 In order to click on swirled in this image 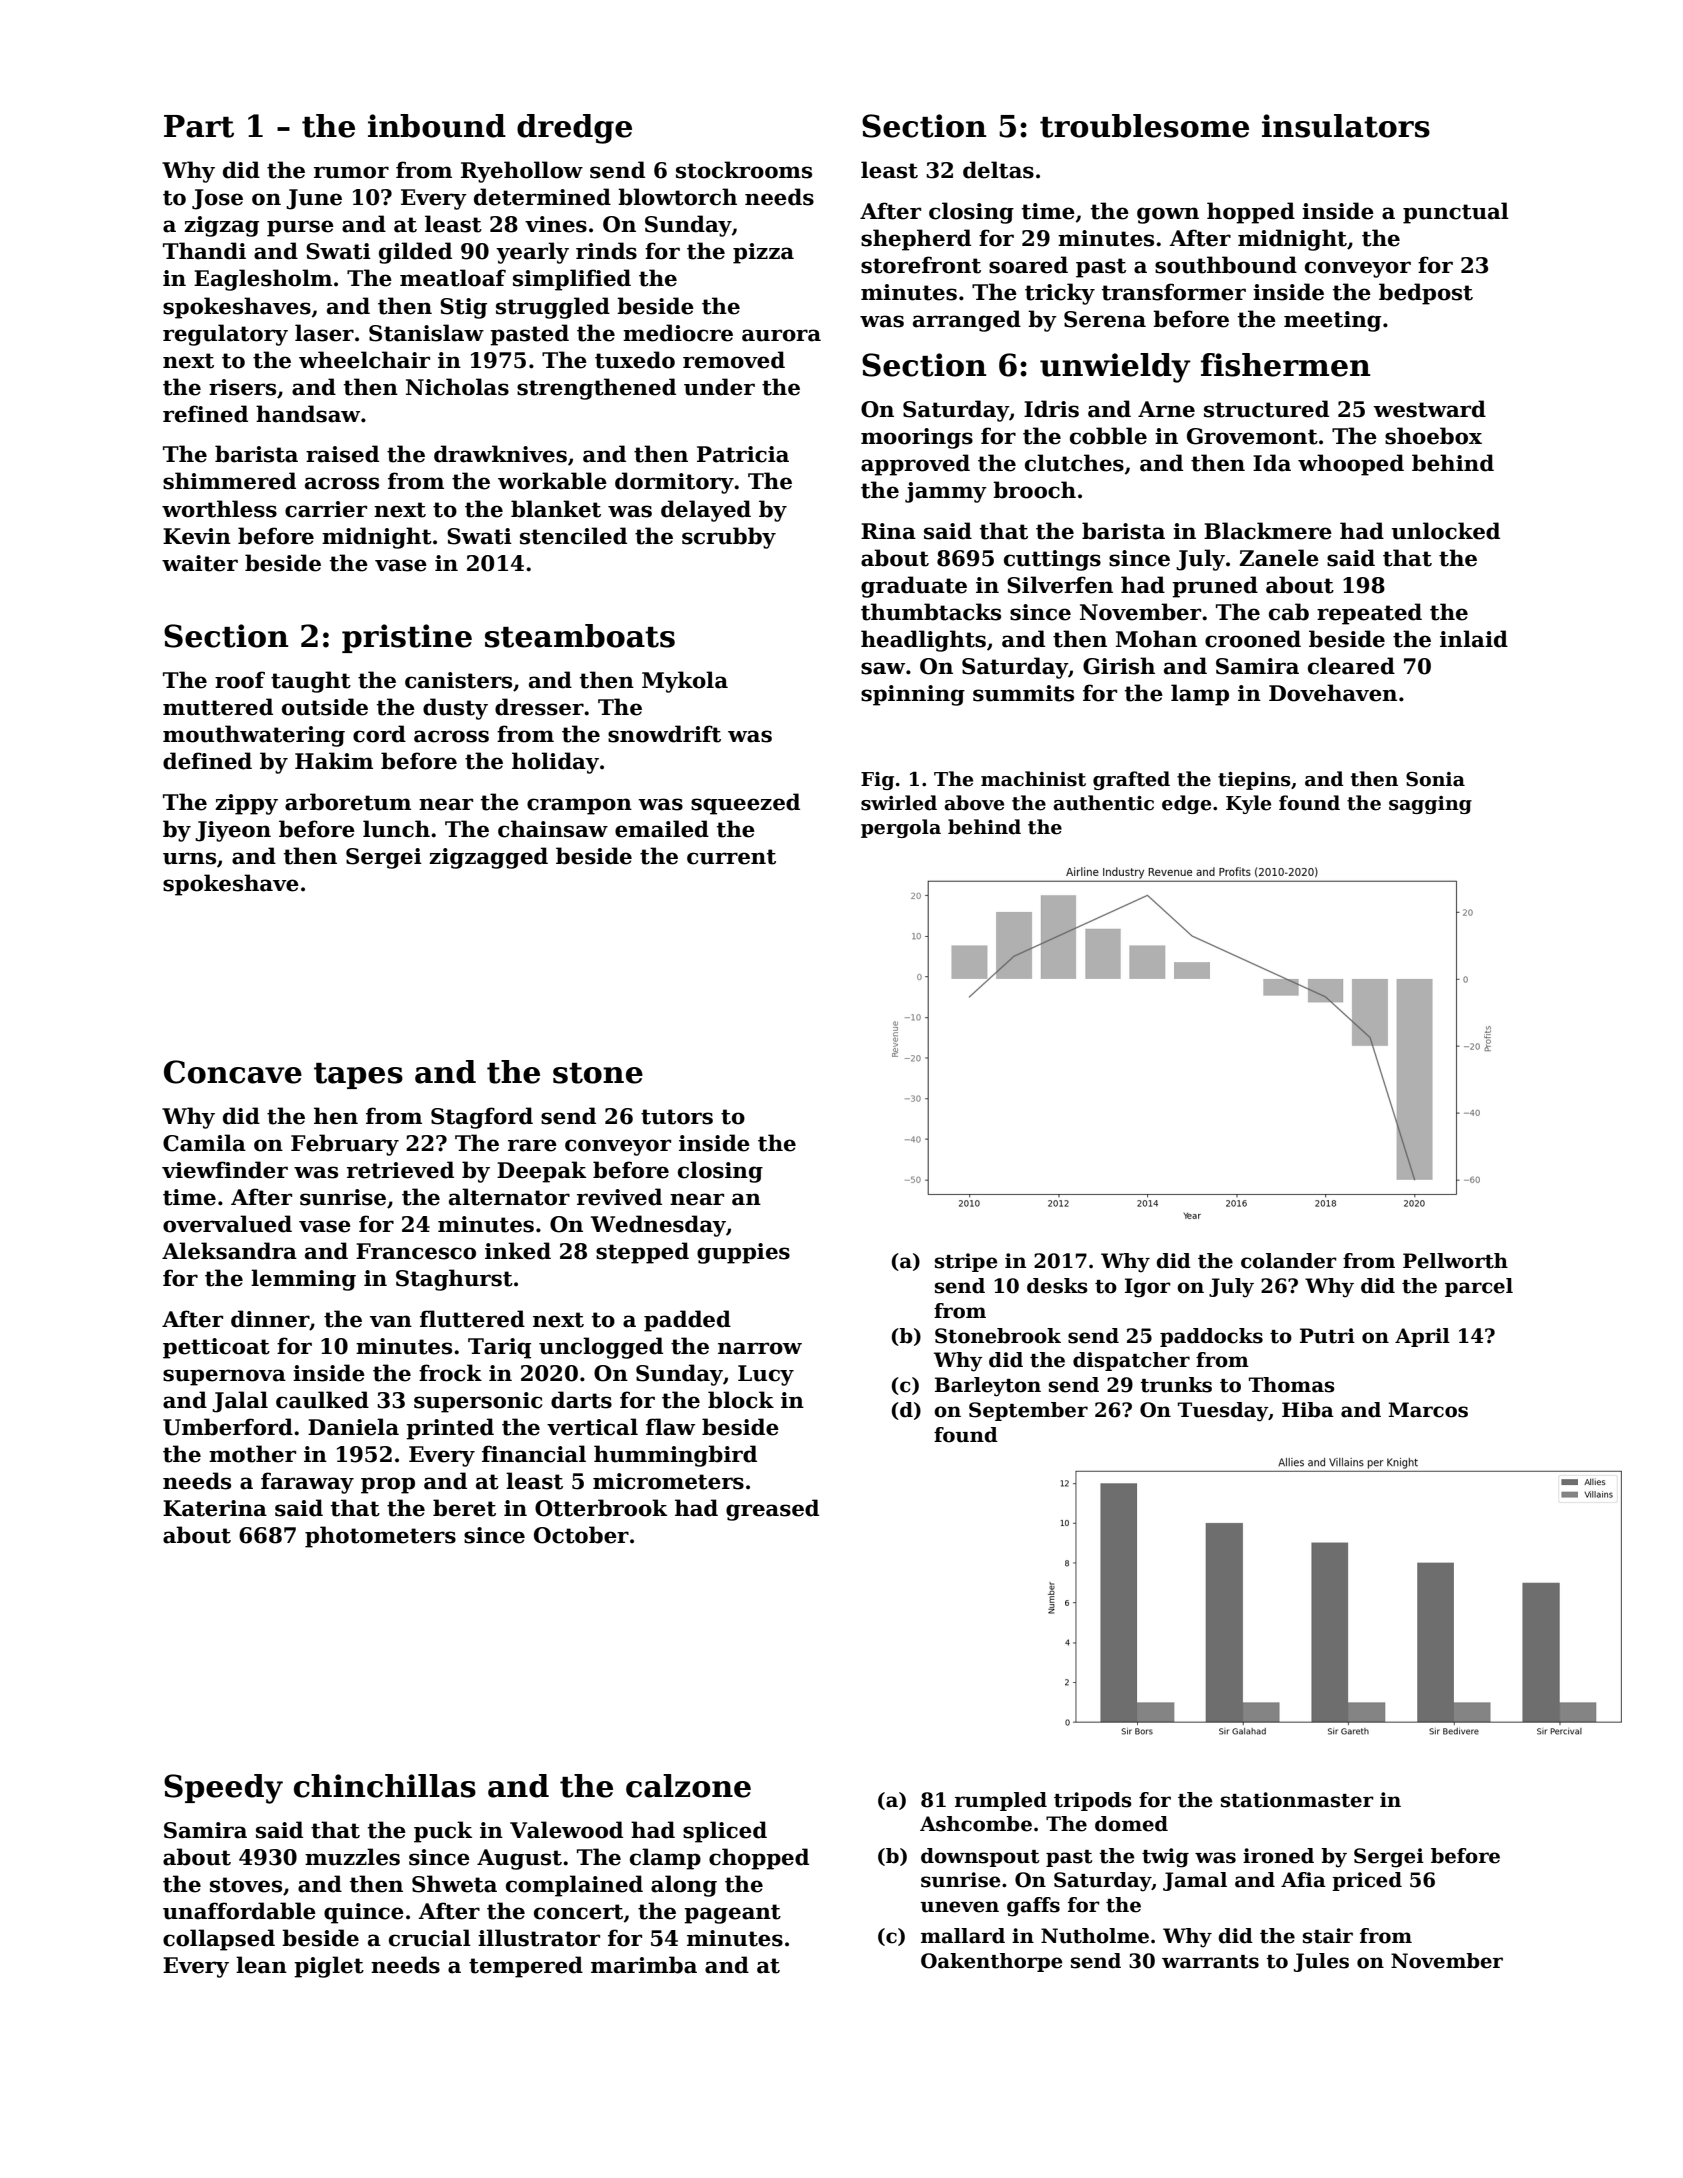, I will do `click(899, 803)`.
